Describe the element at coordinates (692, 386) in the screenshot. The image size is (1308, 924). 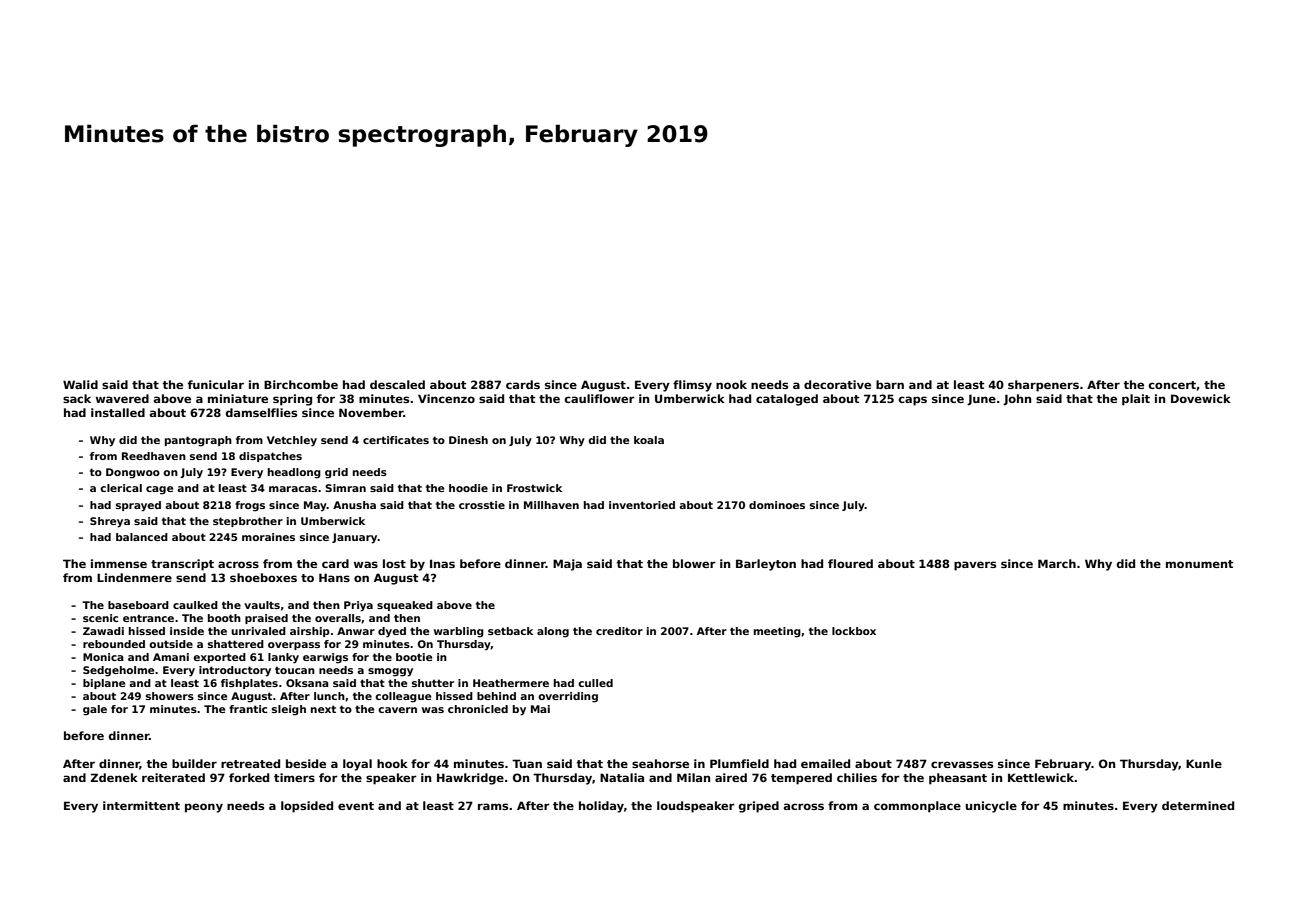
I see `flimsy` at that location.
